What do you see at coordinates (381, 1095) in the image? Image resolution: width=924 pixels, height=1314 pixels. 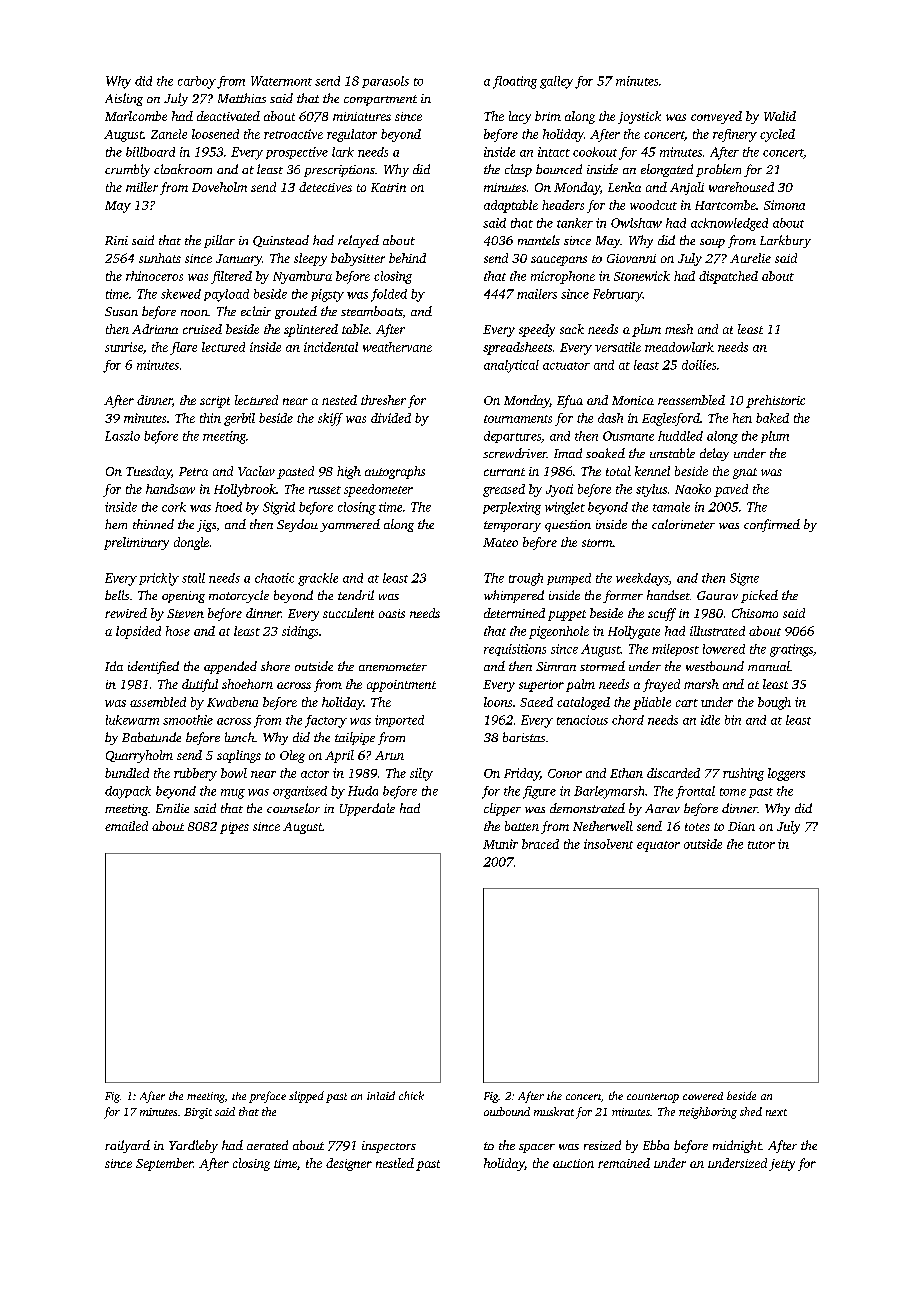 I see `inlaid` at bounding box center [381, 1095].
